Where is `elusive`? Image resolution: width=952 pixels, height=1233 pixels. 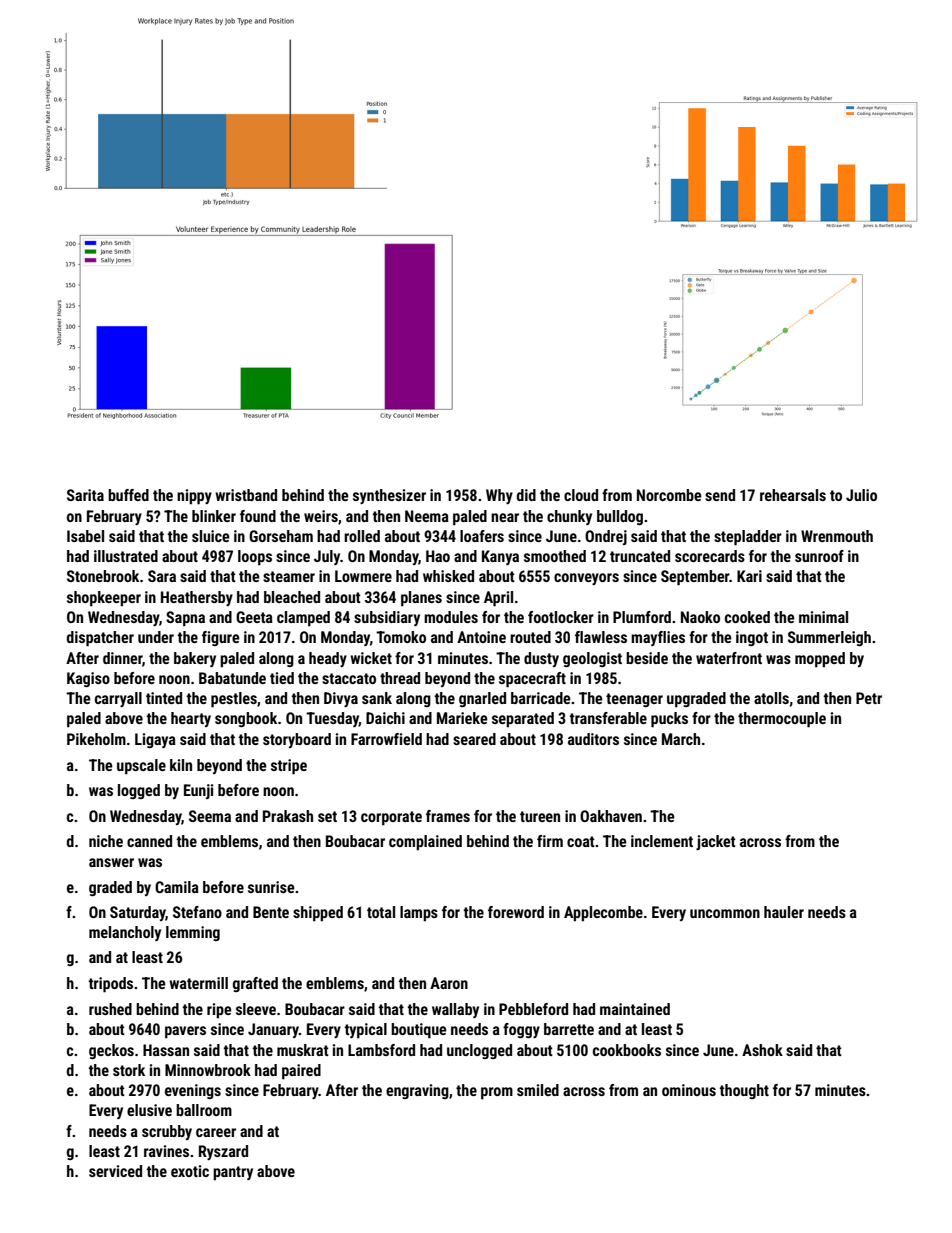 elusive is located at coordinates (149, 1110).
